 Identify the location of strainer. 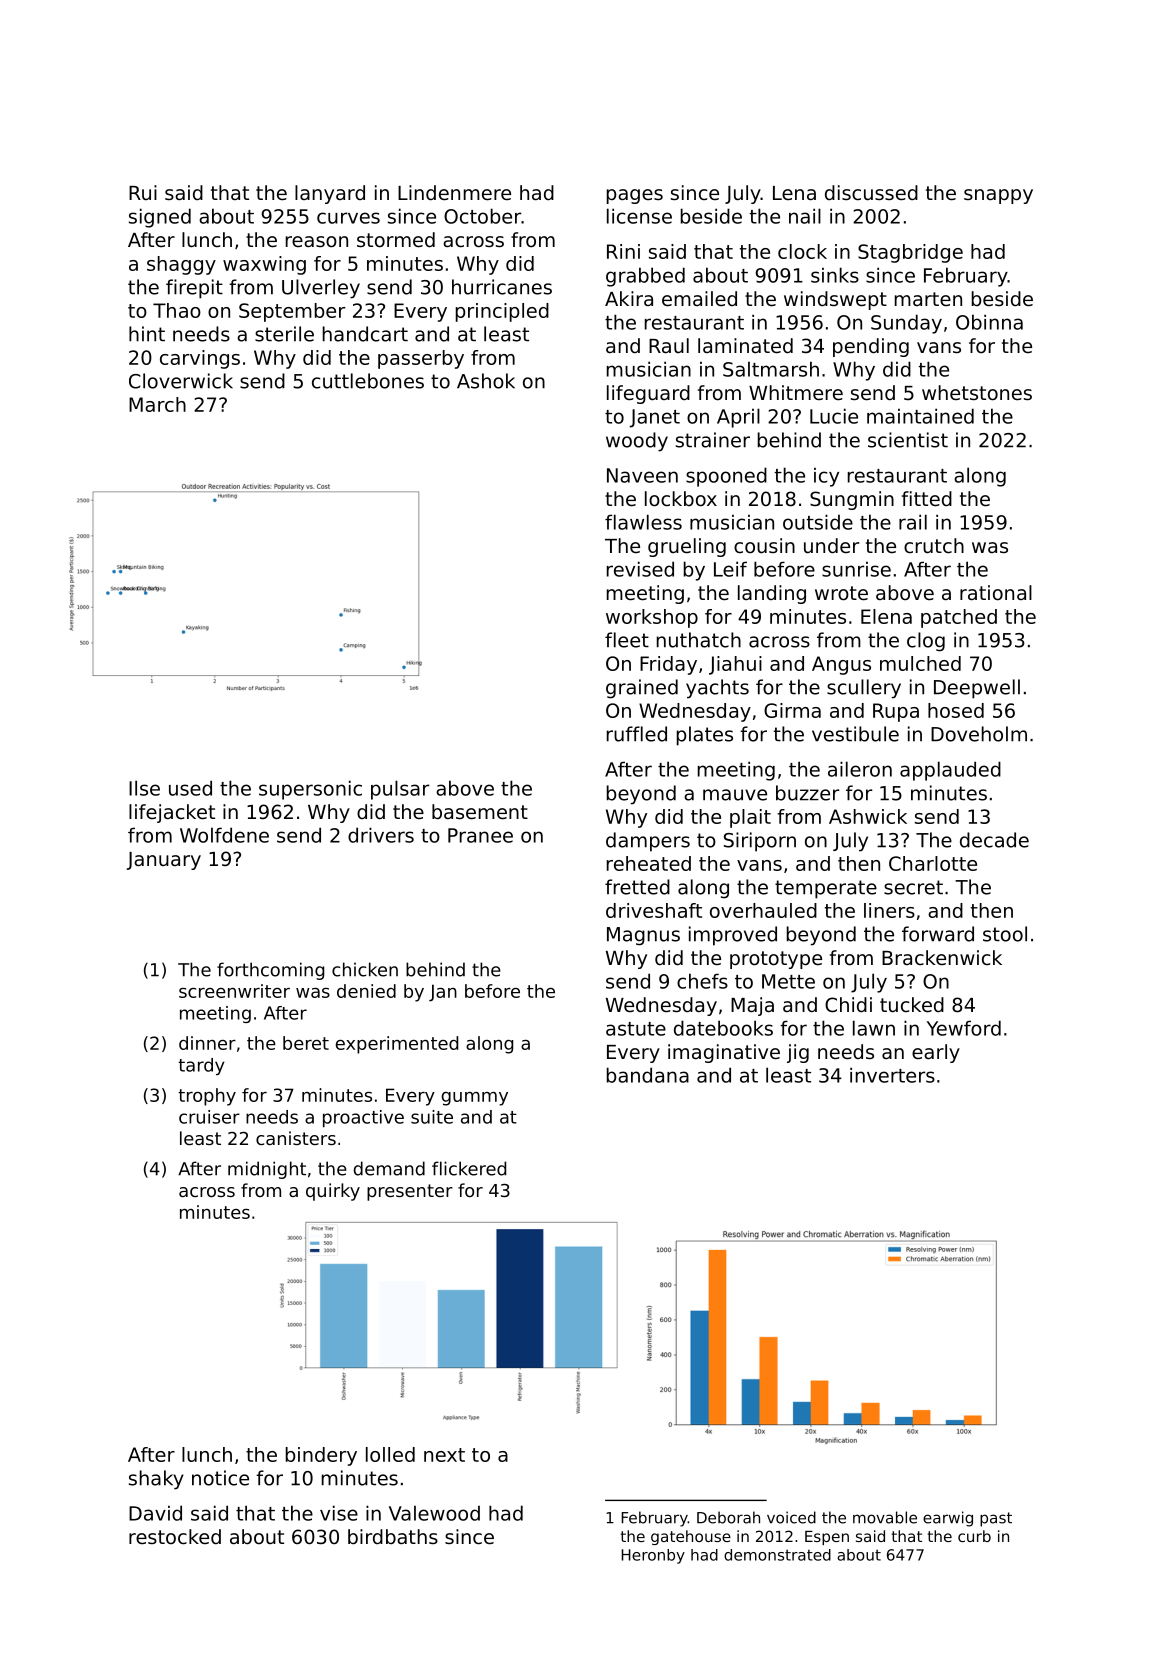
(713, 440).
